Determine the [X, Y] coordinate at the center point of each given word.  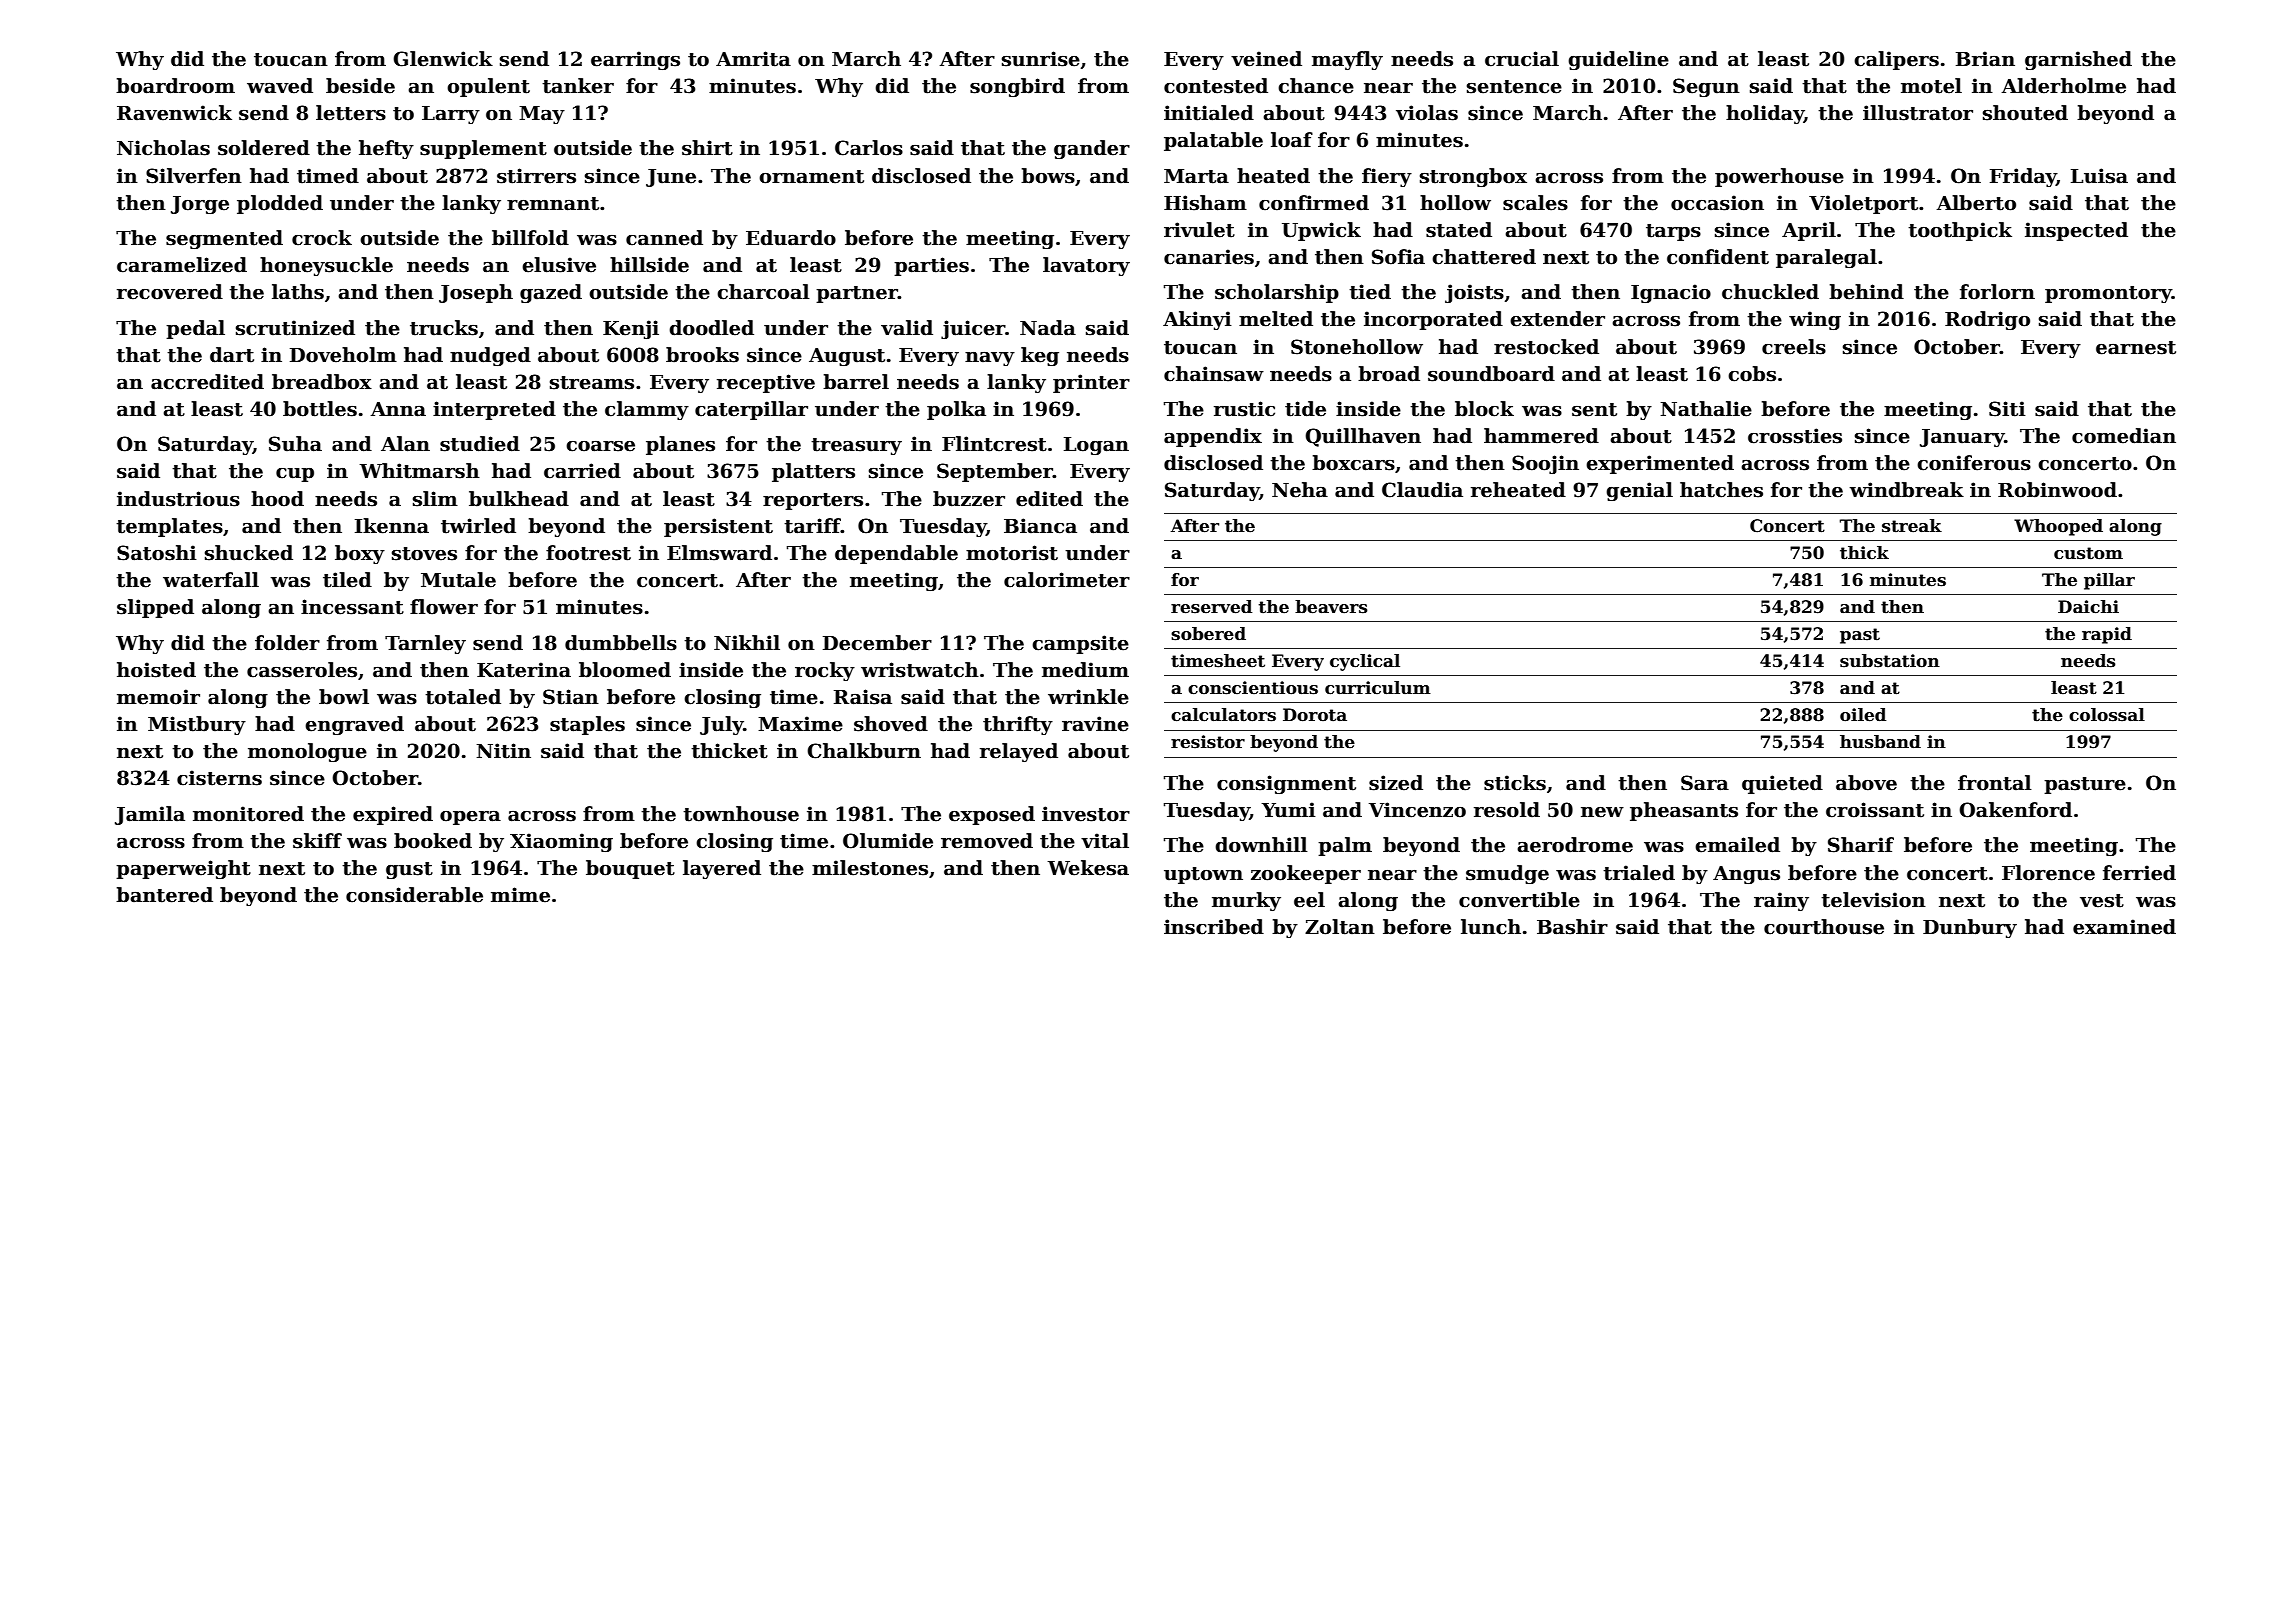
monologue [307, 752]
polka [956, 410]
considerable [414, 895]
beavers [1331, 607]
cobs [1752, 374]
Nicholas [163, 148]
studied [480, 444]
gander [1092, 149]
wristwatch [920, 670]
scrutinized [295, 328]
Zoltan [1340, 927]
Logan [1096, 446]
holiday [1765, 114]
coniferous [1974, 463]
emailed [1737, 845]
